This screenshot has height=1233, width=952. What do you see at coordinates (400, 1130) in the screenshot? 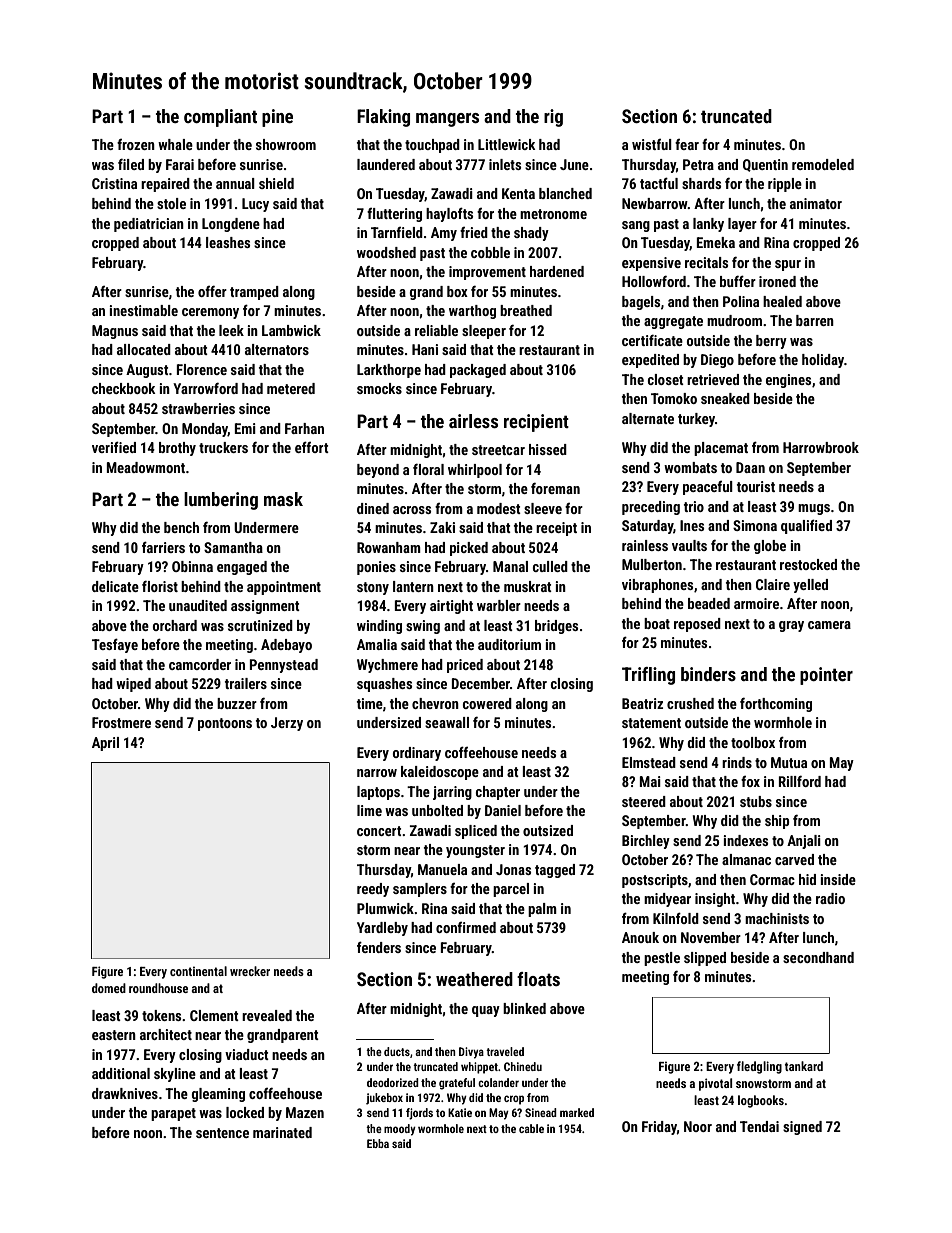
I see `moody` at bounding box center [400, 1130].
